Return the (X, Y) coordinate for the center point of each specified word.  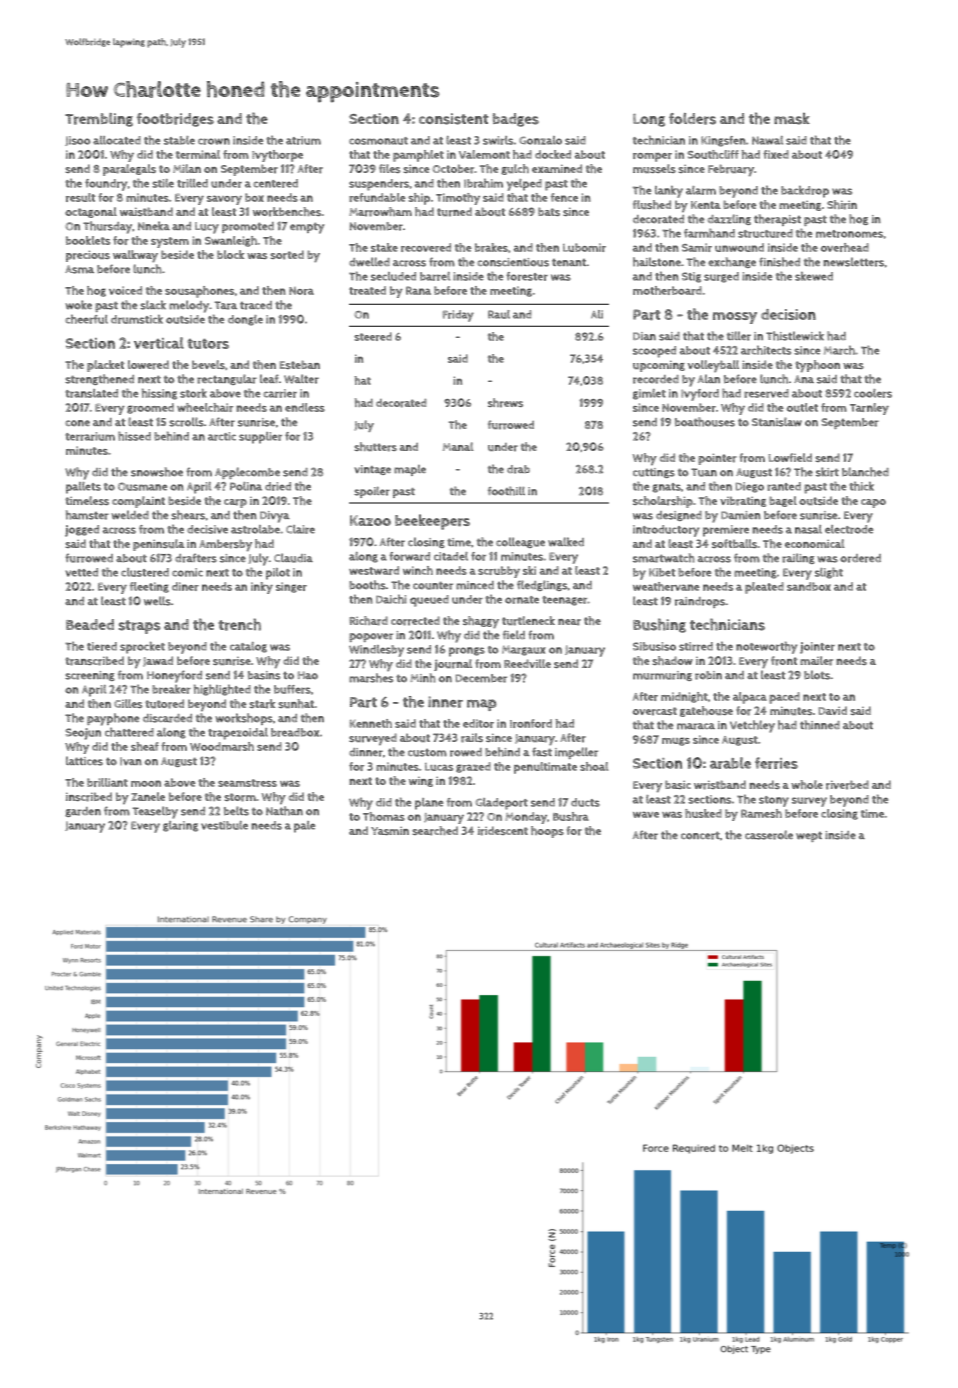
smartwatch (664, 558)
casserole (769, 835)
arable (730, 763)
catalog (248, 647)
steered (373, 336)
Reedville (527, 663)
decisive (207, 529)
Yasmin (390, 830)
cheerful (86, 319)
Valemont (484, 154)
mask (792, 118)
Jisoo (77, 141)
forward (409, 556)
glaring (180, 826)
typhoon (817, 366)
